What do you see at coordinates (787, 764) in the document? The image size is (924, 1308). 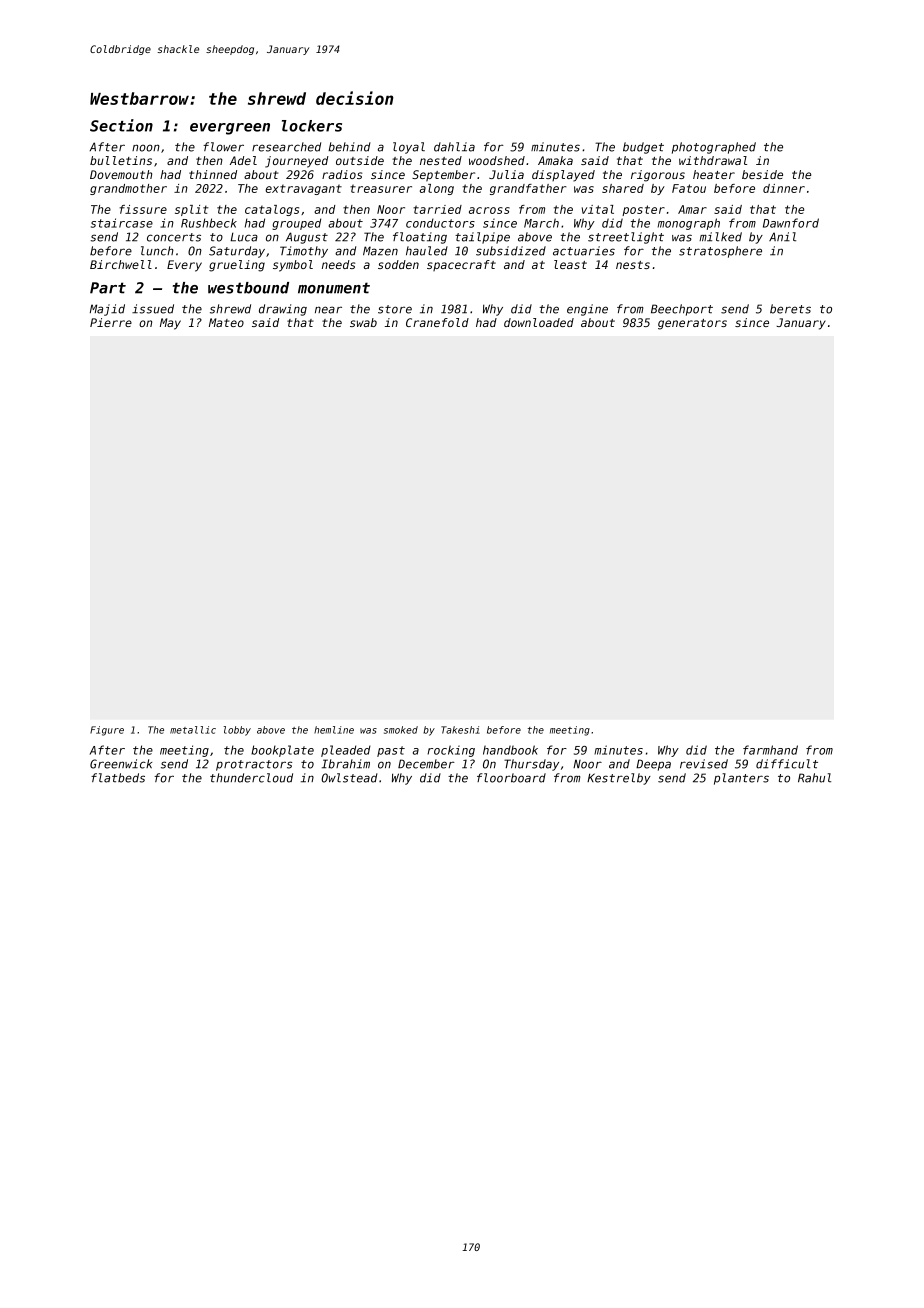 I see `difficult` at bounding box center [787, 764].
